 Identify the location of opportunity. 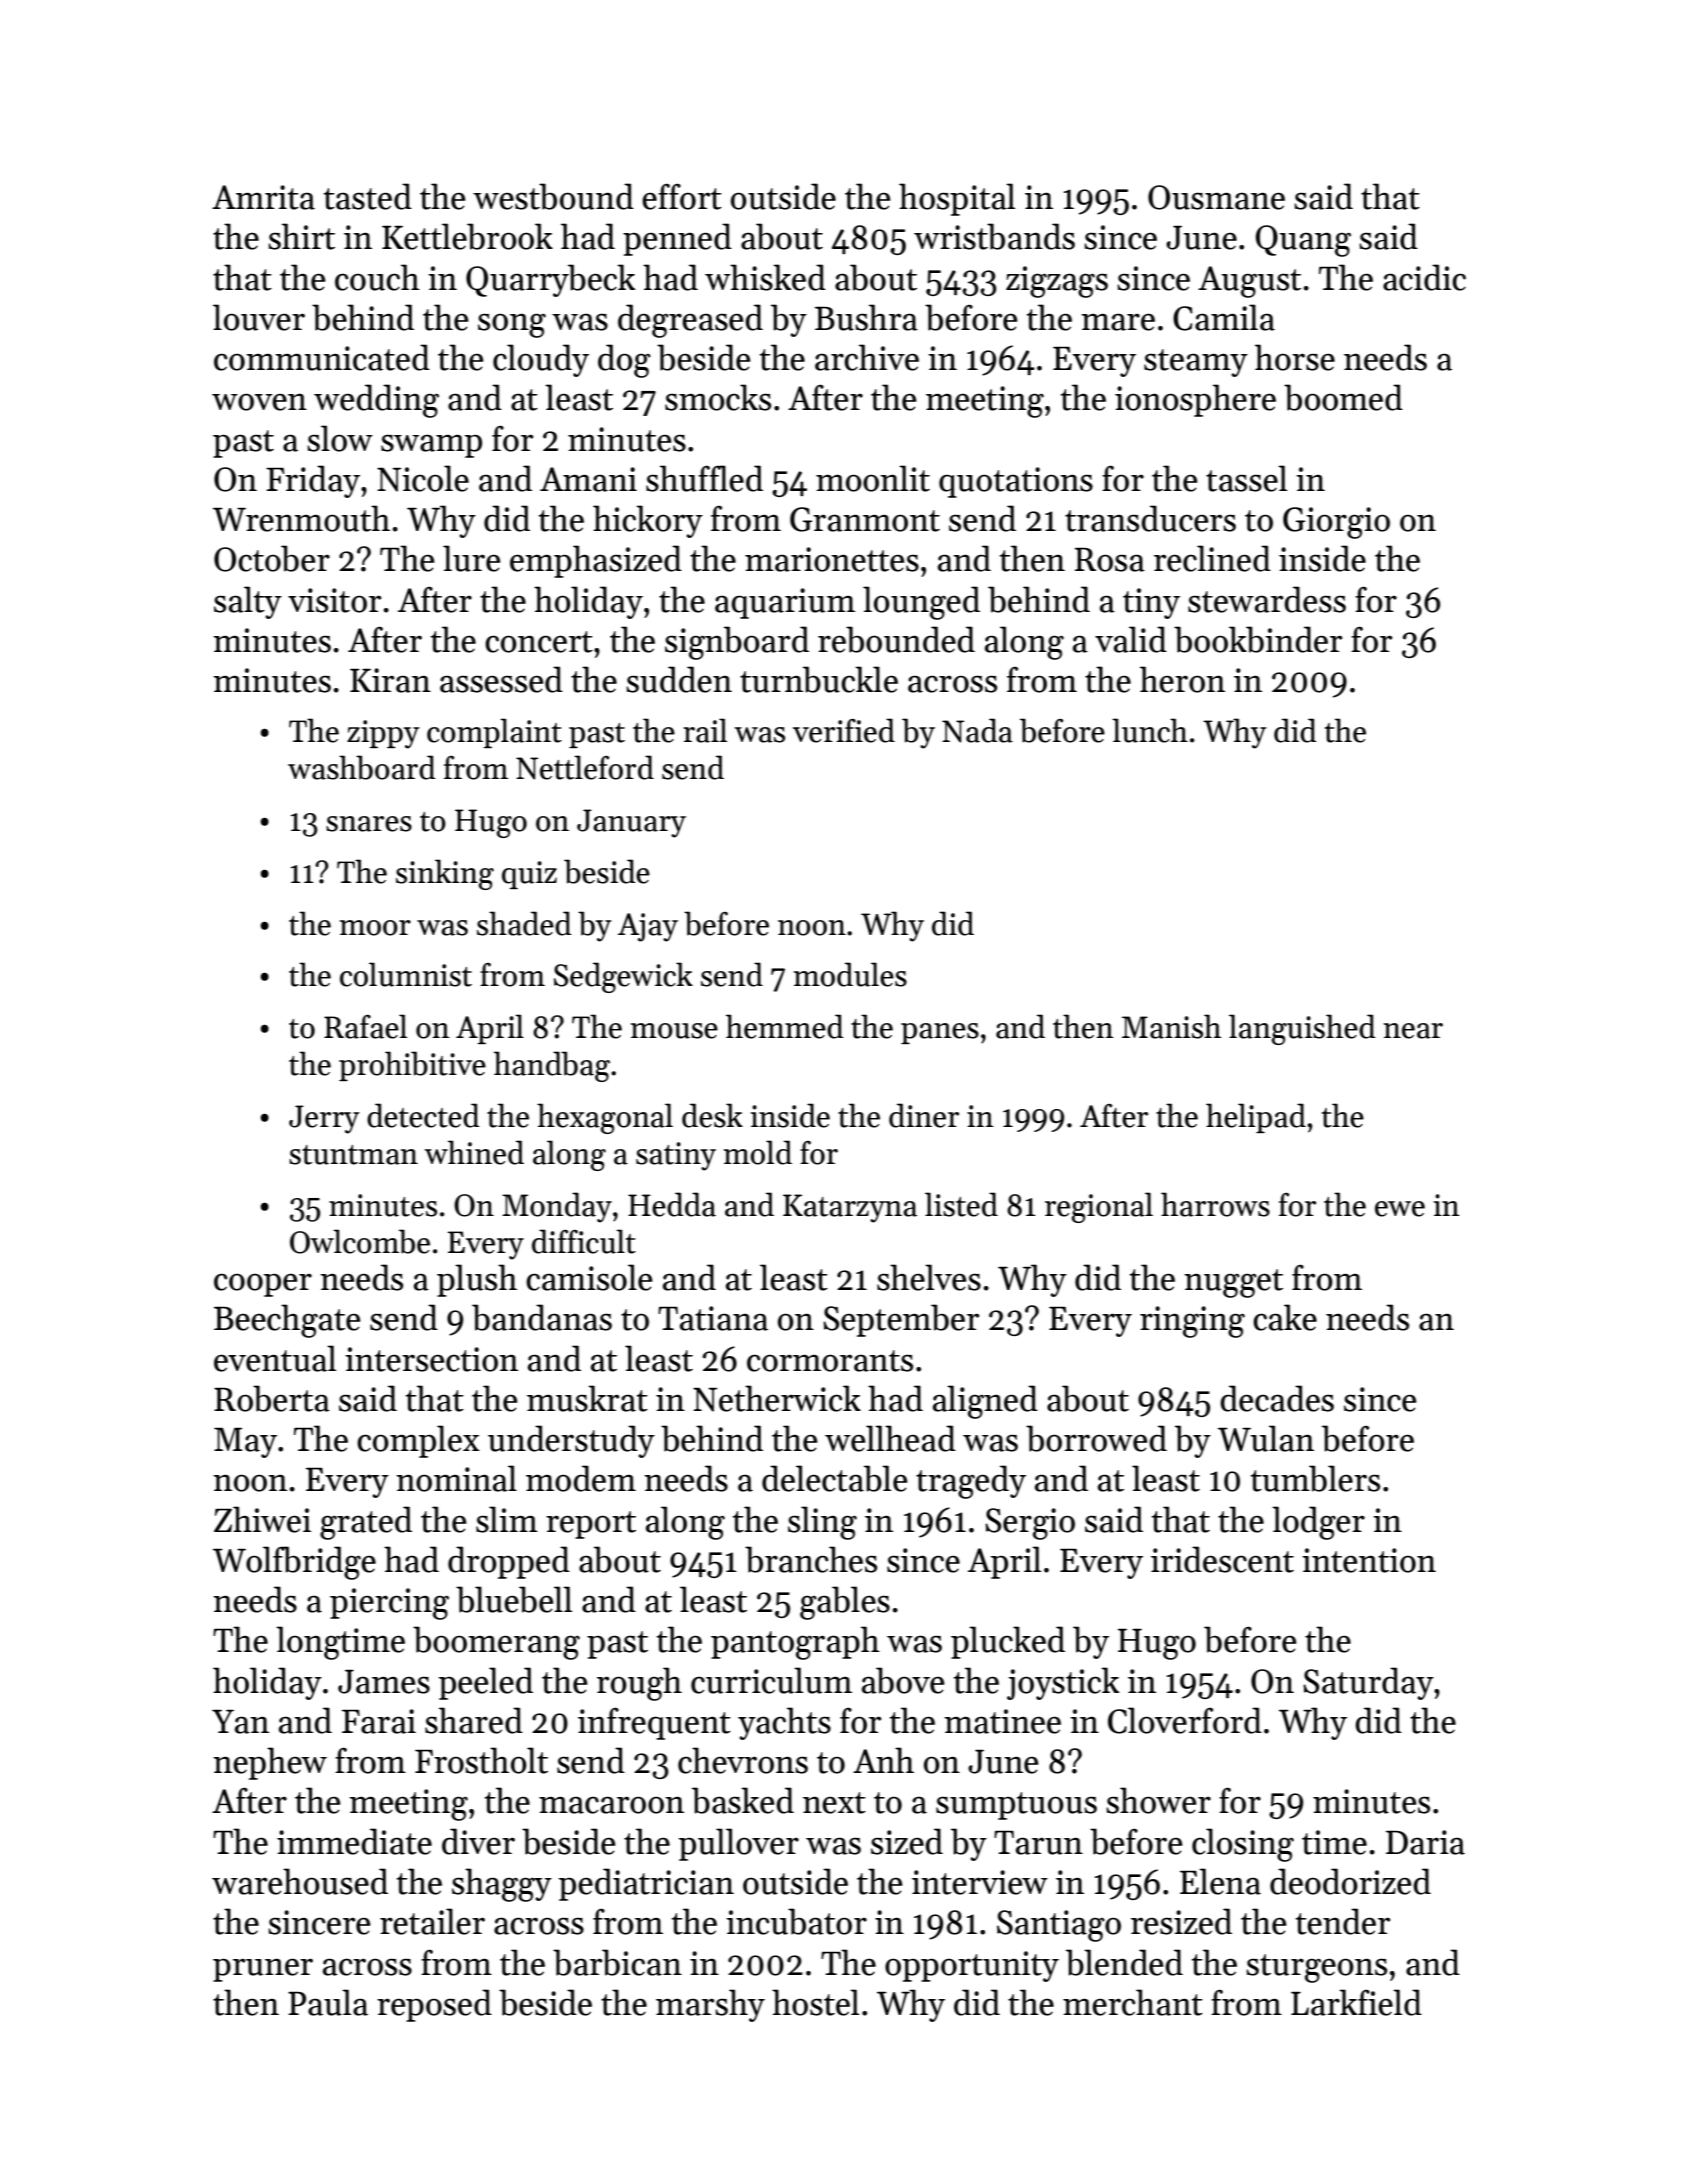
(972, 1966).
